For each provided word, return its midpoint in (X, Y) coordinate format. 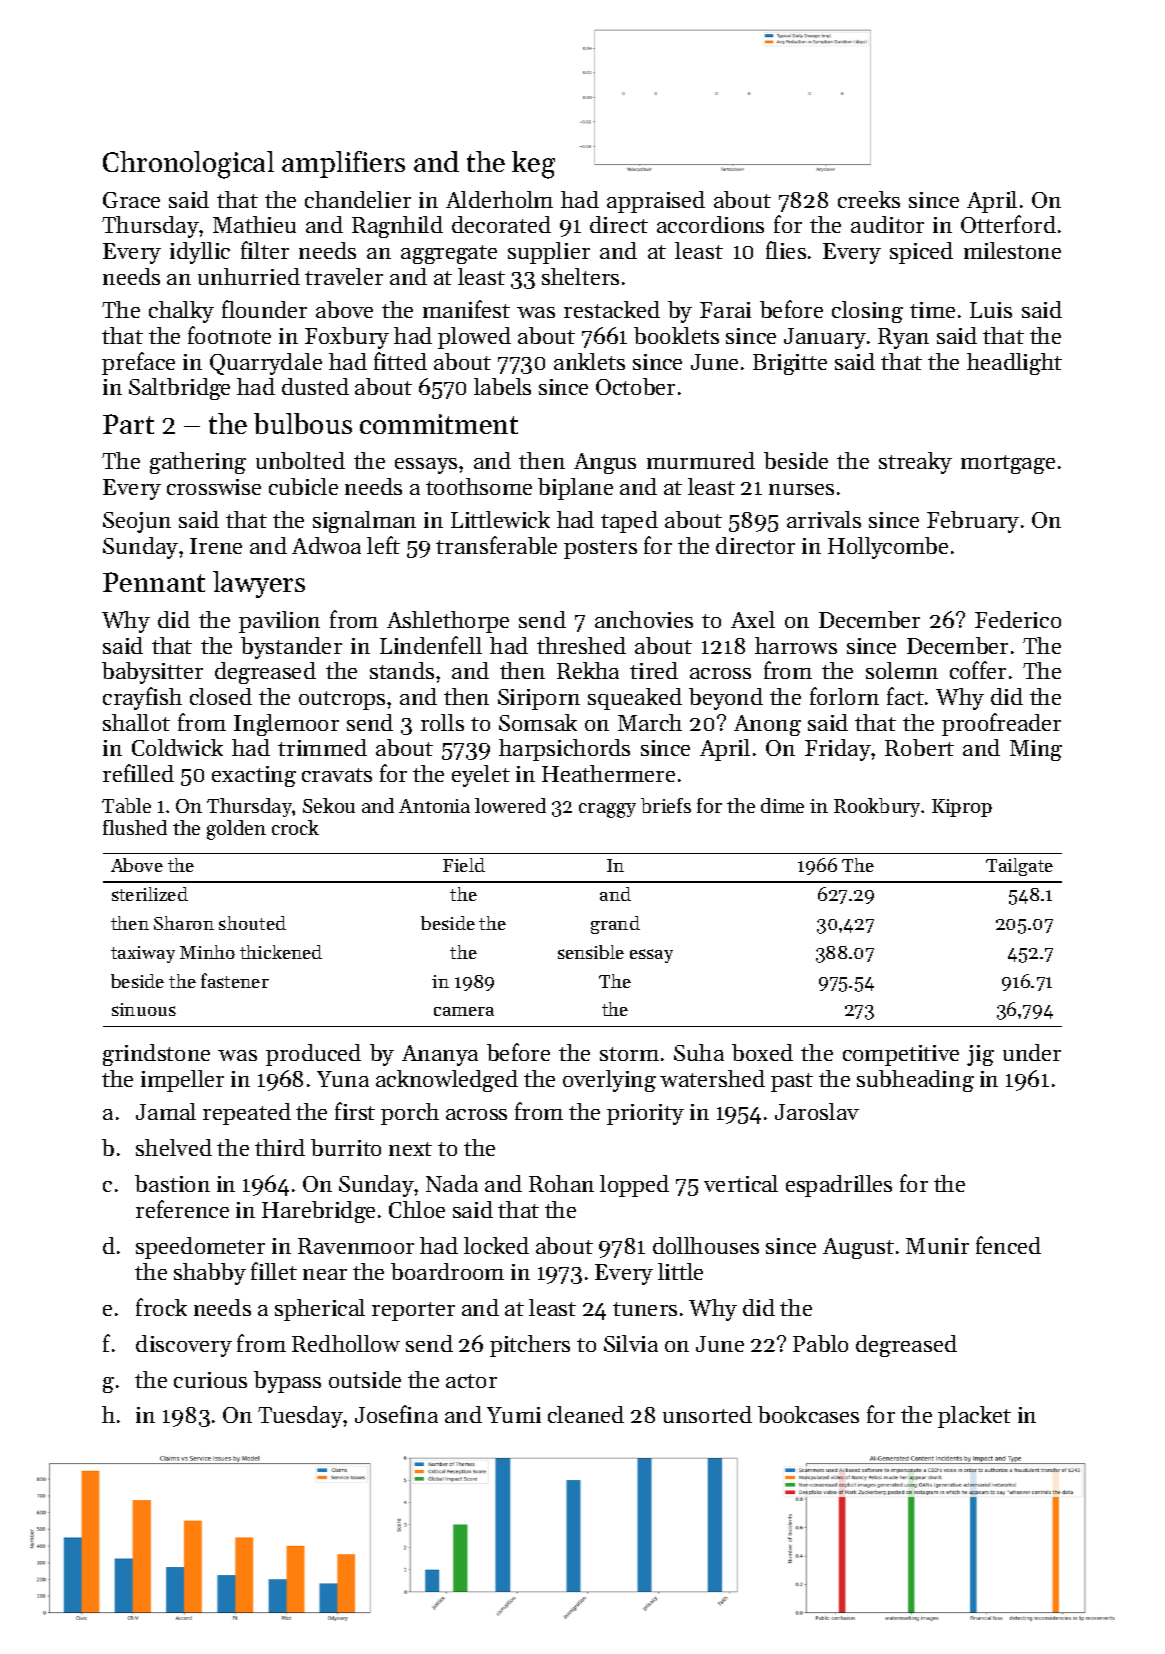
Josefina (396, 1414)
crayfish (142, 698)
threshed (581, 645)
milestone (1012, 250)
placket (974, 1417)
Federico (1018, 619)
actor (471, 1381)
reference (182, 1209)
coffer (978, 670)
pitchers (530, 1346)
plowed (474, 338)
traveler (344, 276)
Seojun (137, 522)
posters (600, 549)
